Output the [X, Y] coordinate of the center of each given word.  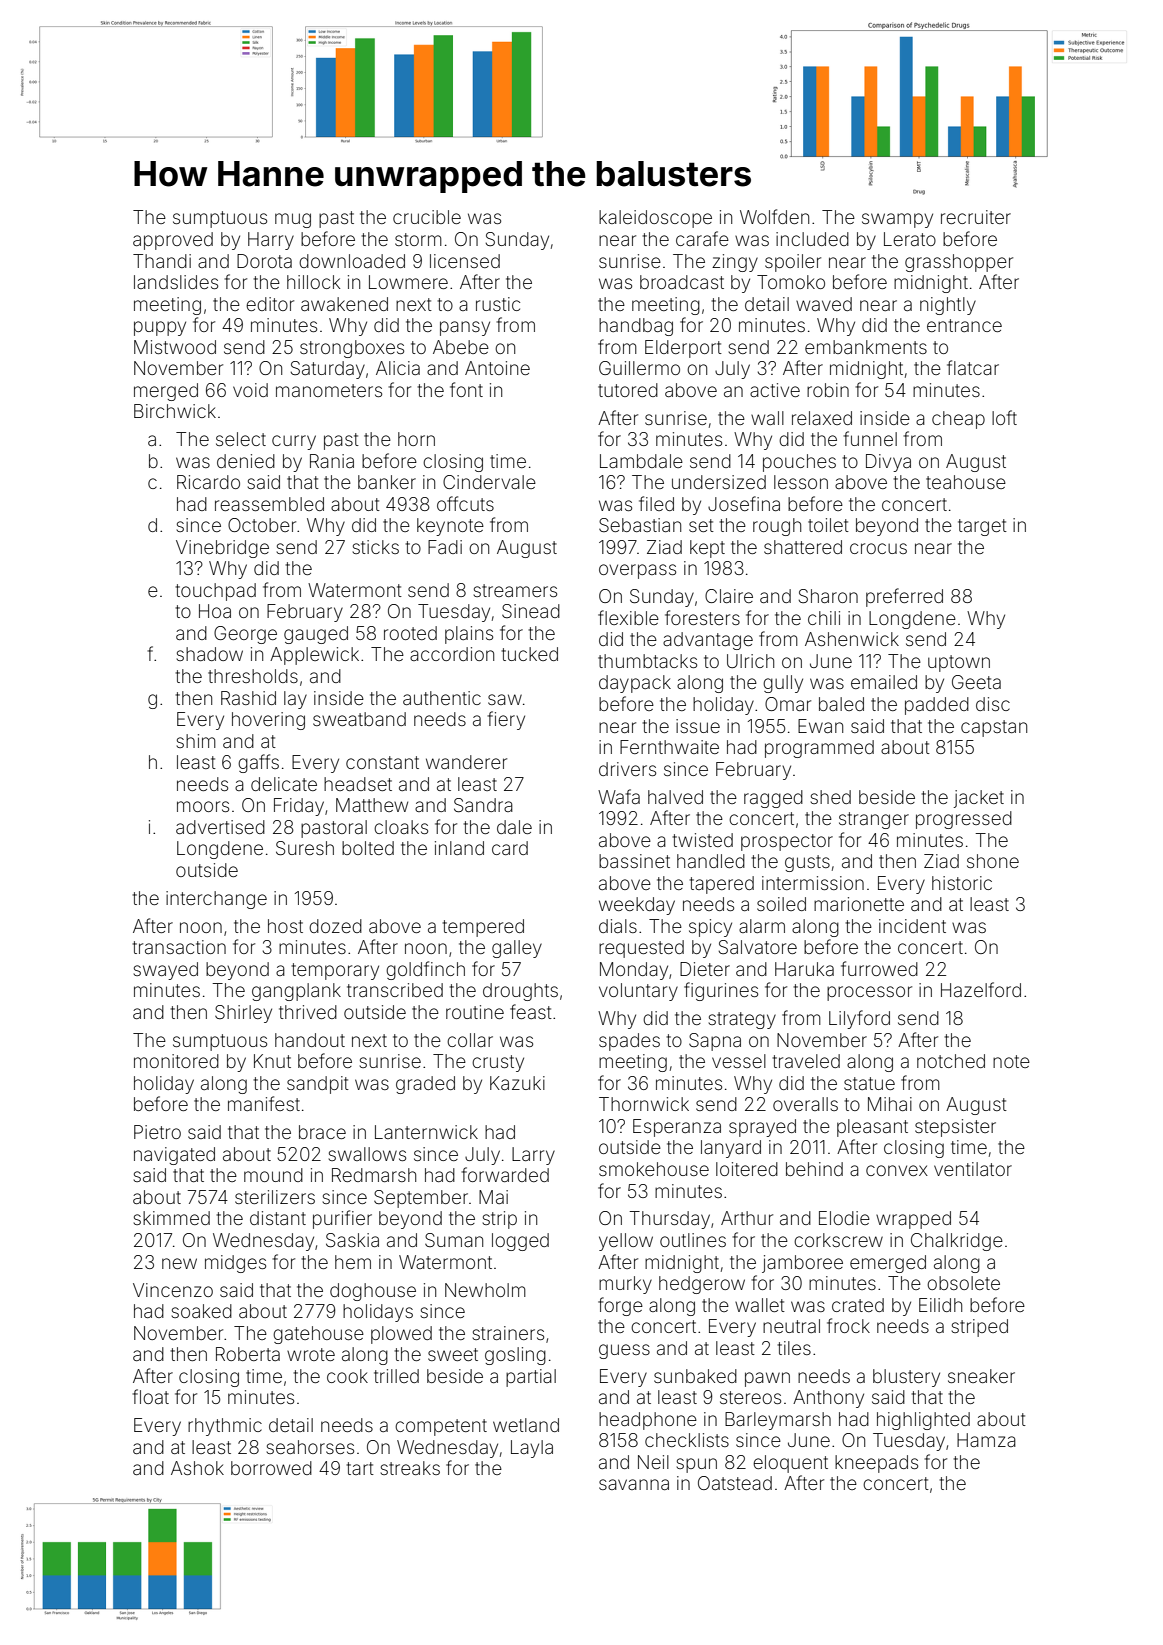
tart [360, 1468]
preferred [904, 597]
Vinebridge [222, 549]
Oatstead [735, 1483]
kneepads [876, 1464]
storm [418, 239]
